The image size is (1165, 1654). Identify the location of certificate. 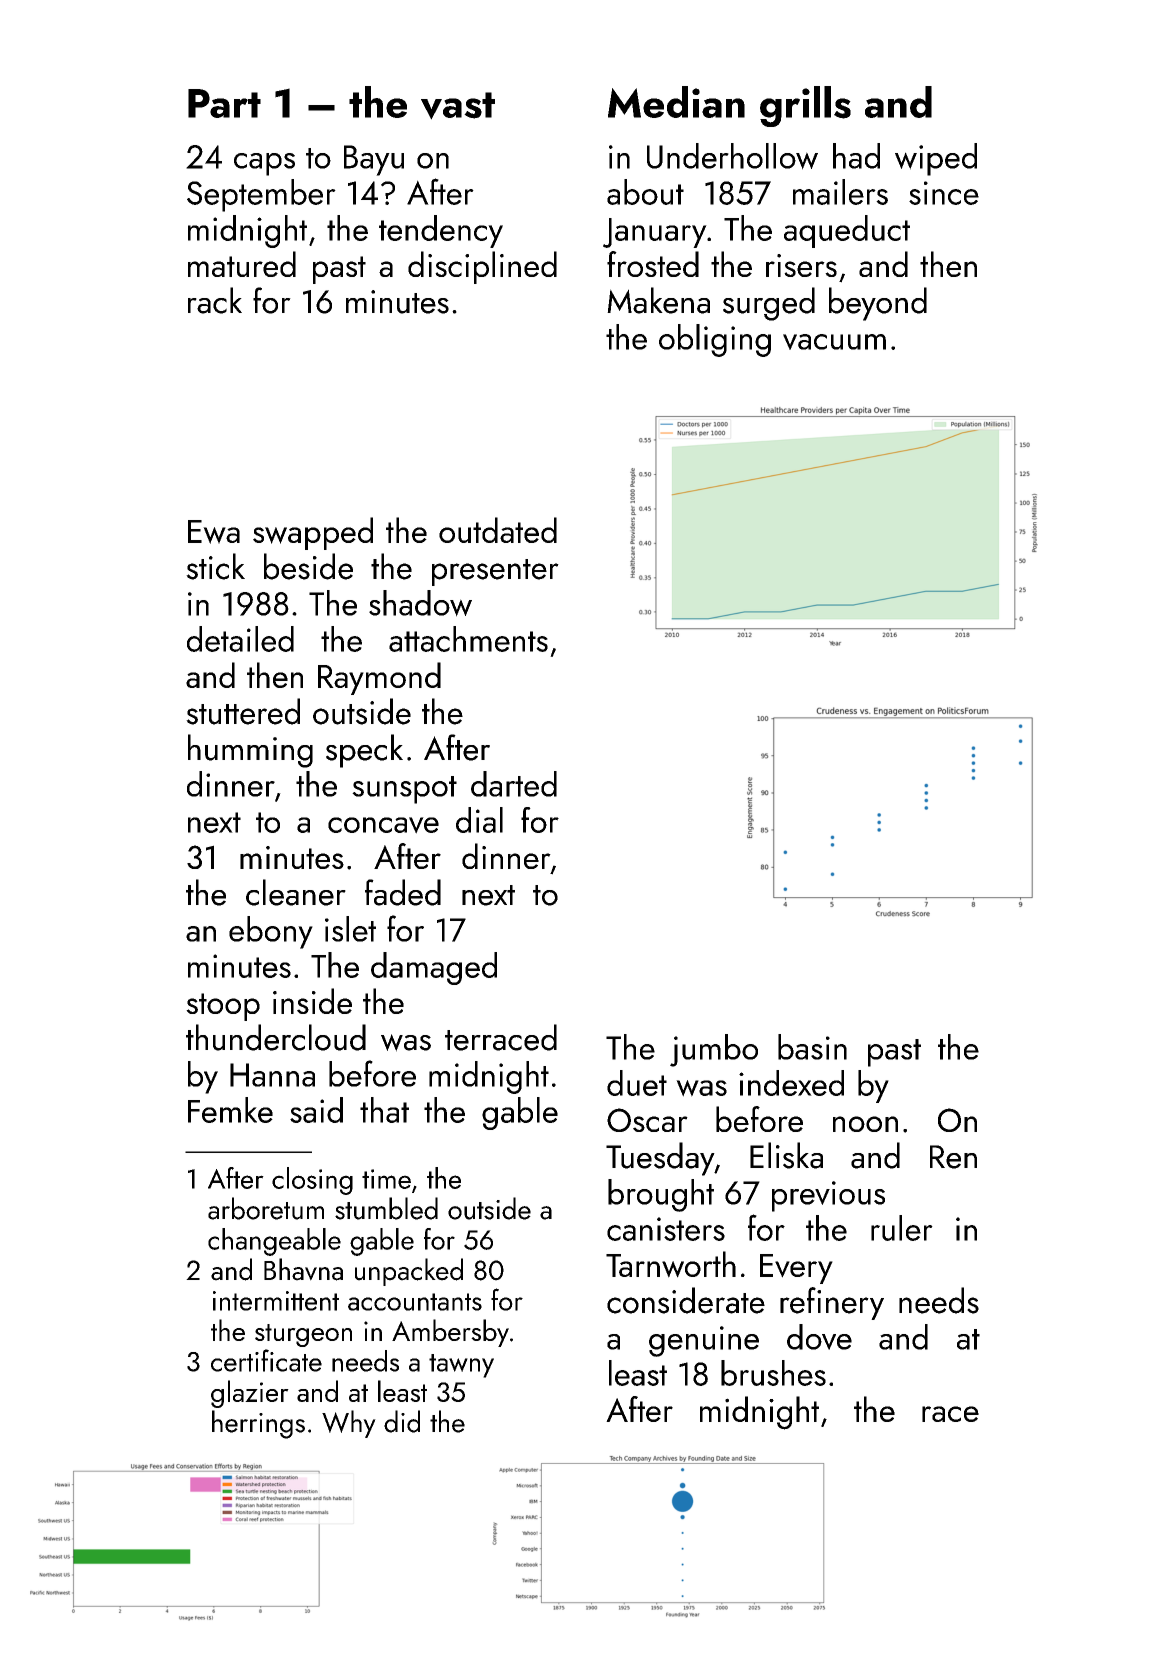
(266, 1360).
